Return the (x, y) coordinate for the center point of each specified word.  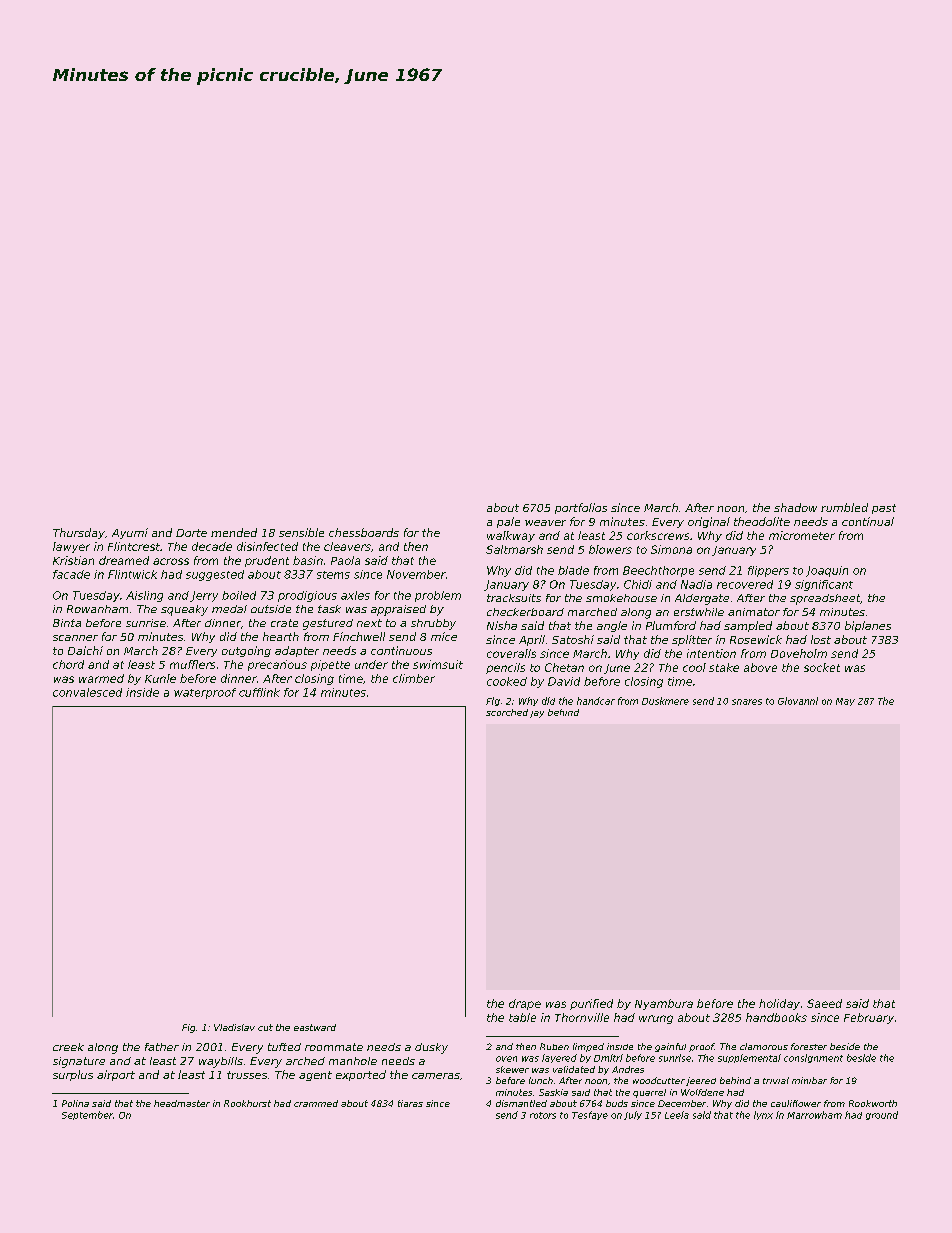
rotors (543, 1115)
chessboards (364, 532)
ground (882, 1115)
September (87, 1115)
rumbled (844, 507)
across (171, 561)
